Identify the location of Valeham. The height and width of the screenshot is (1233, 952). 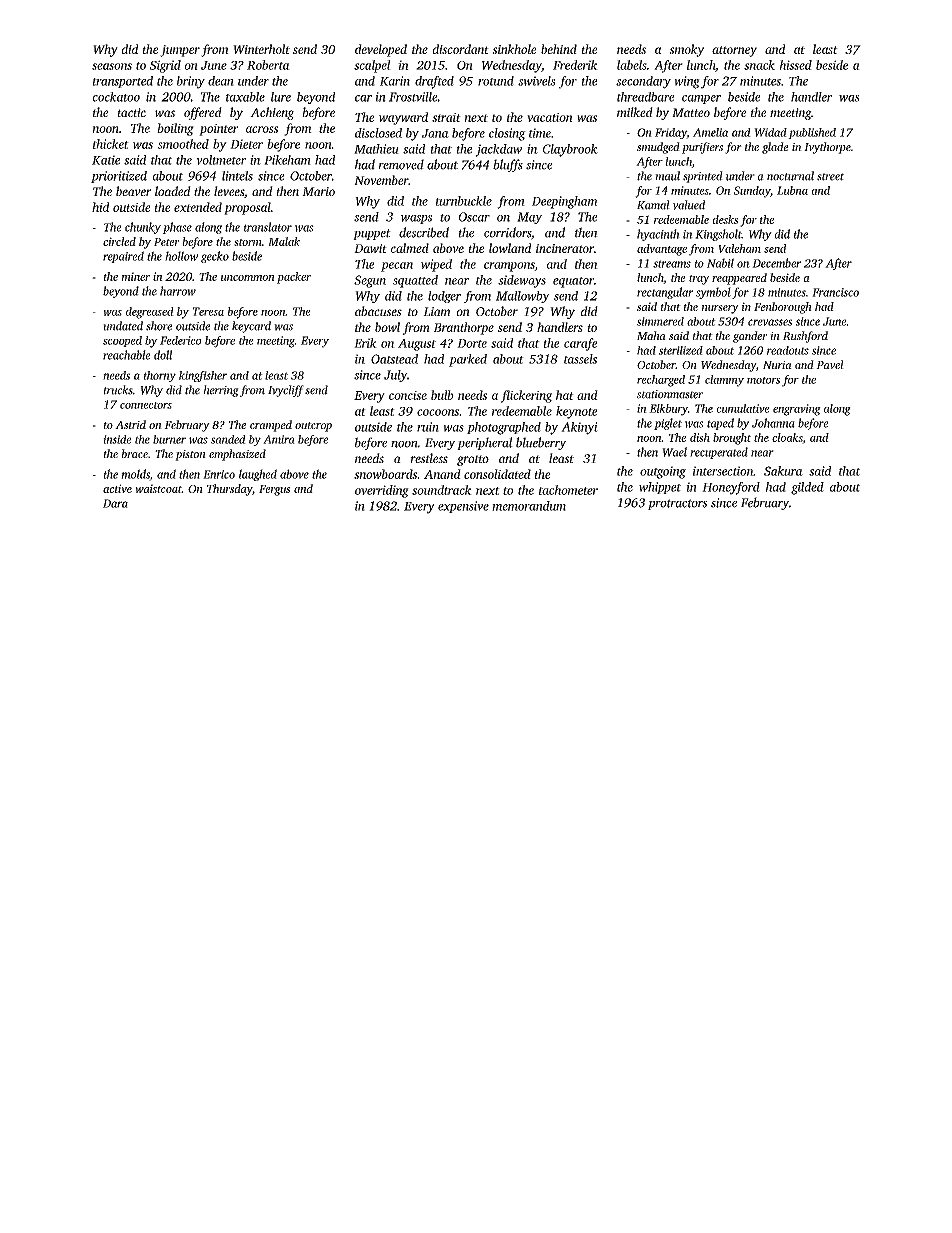
(739, 248).
